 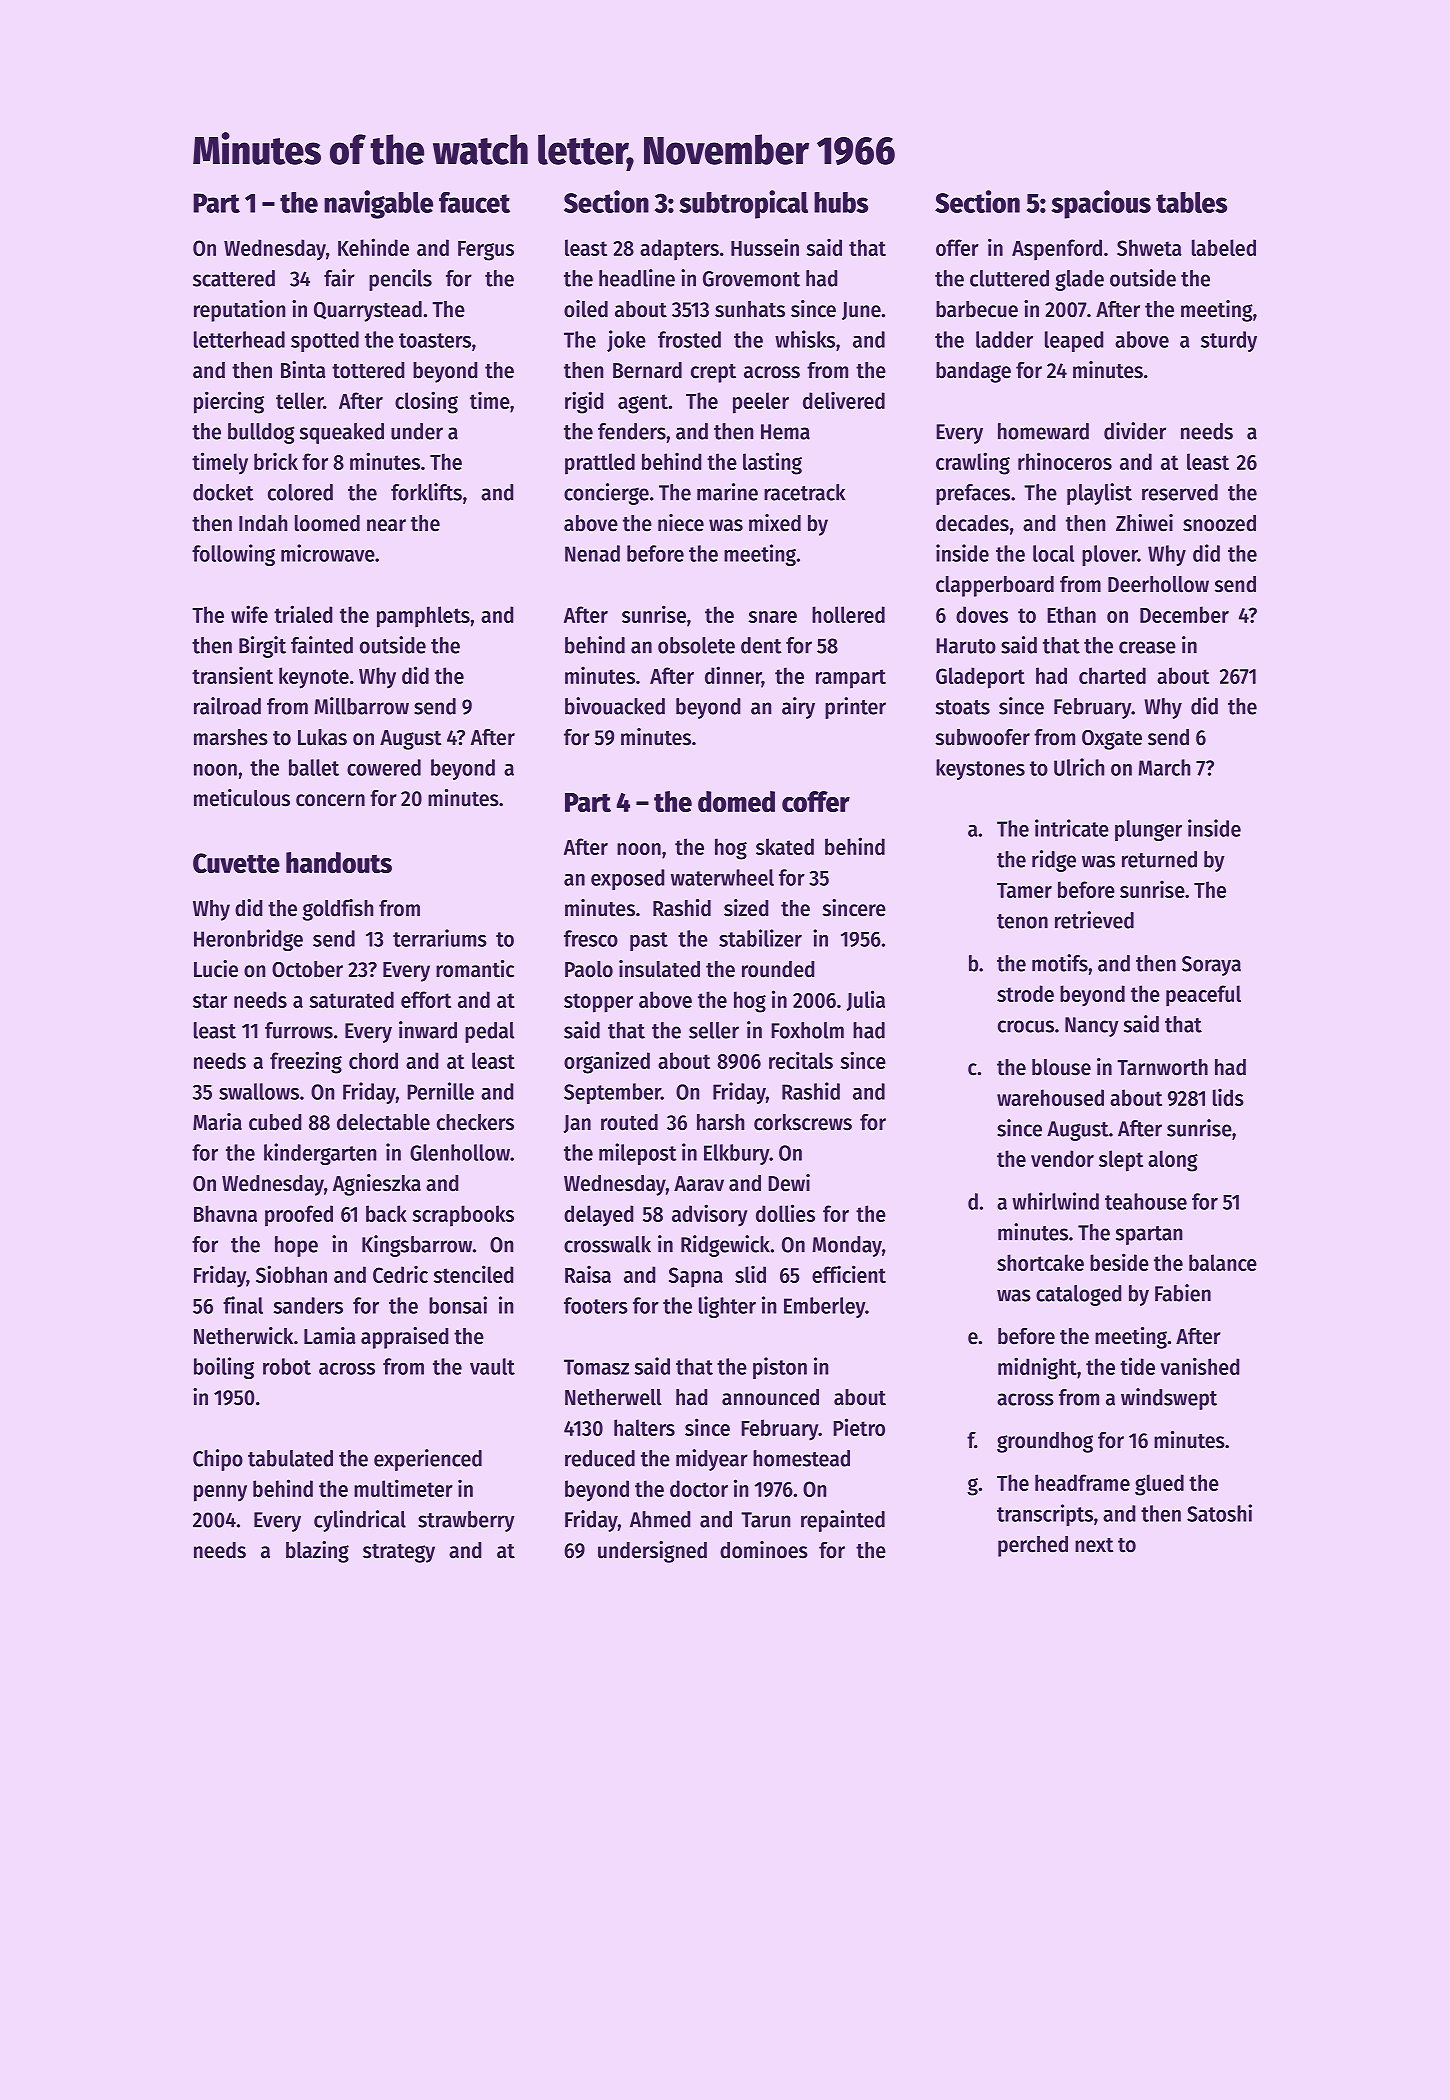 I want to click on spotted, so click(x=325, y=341).
